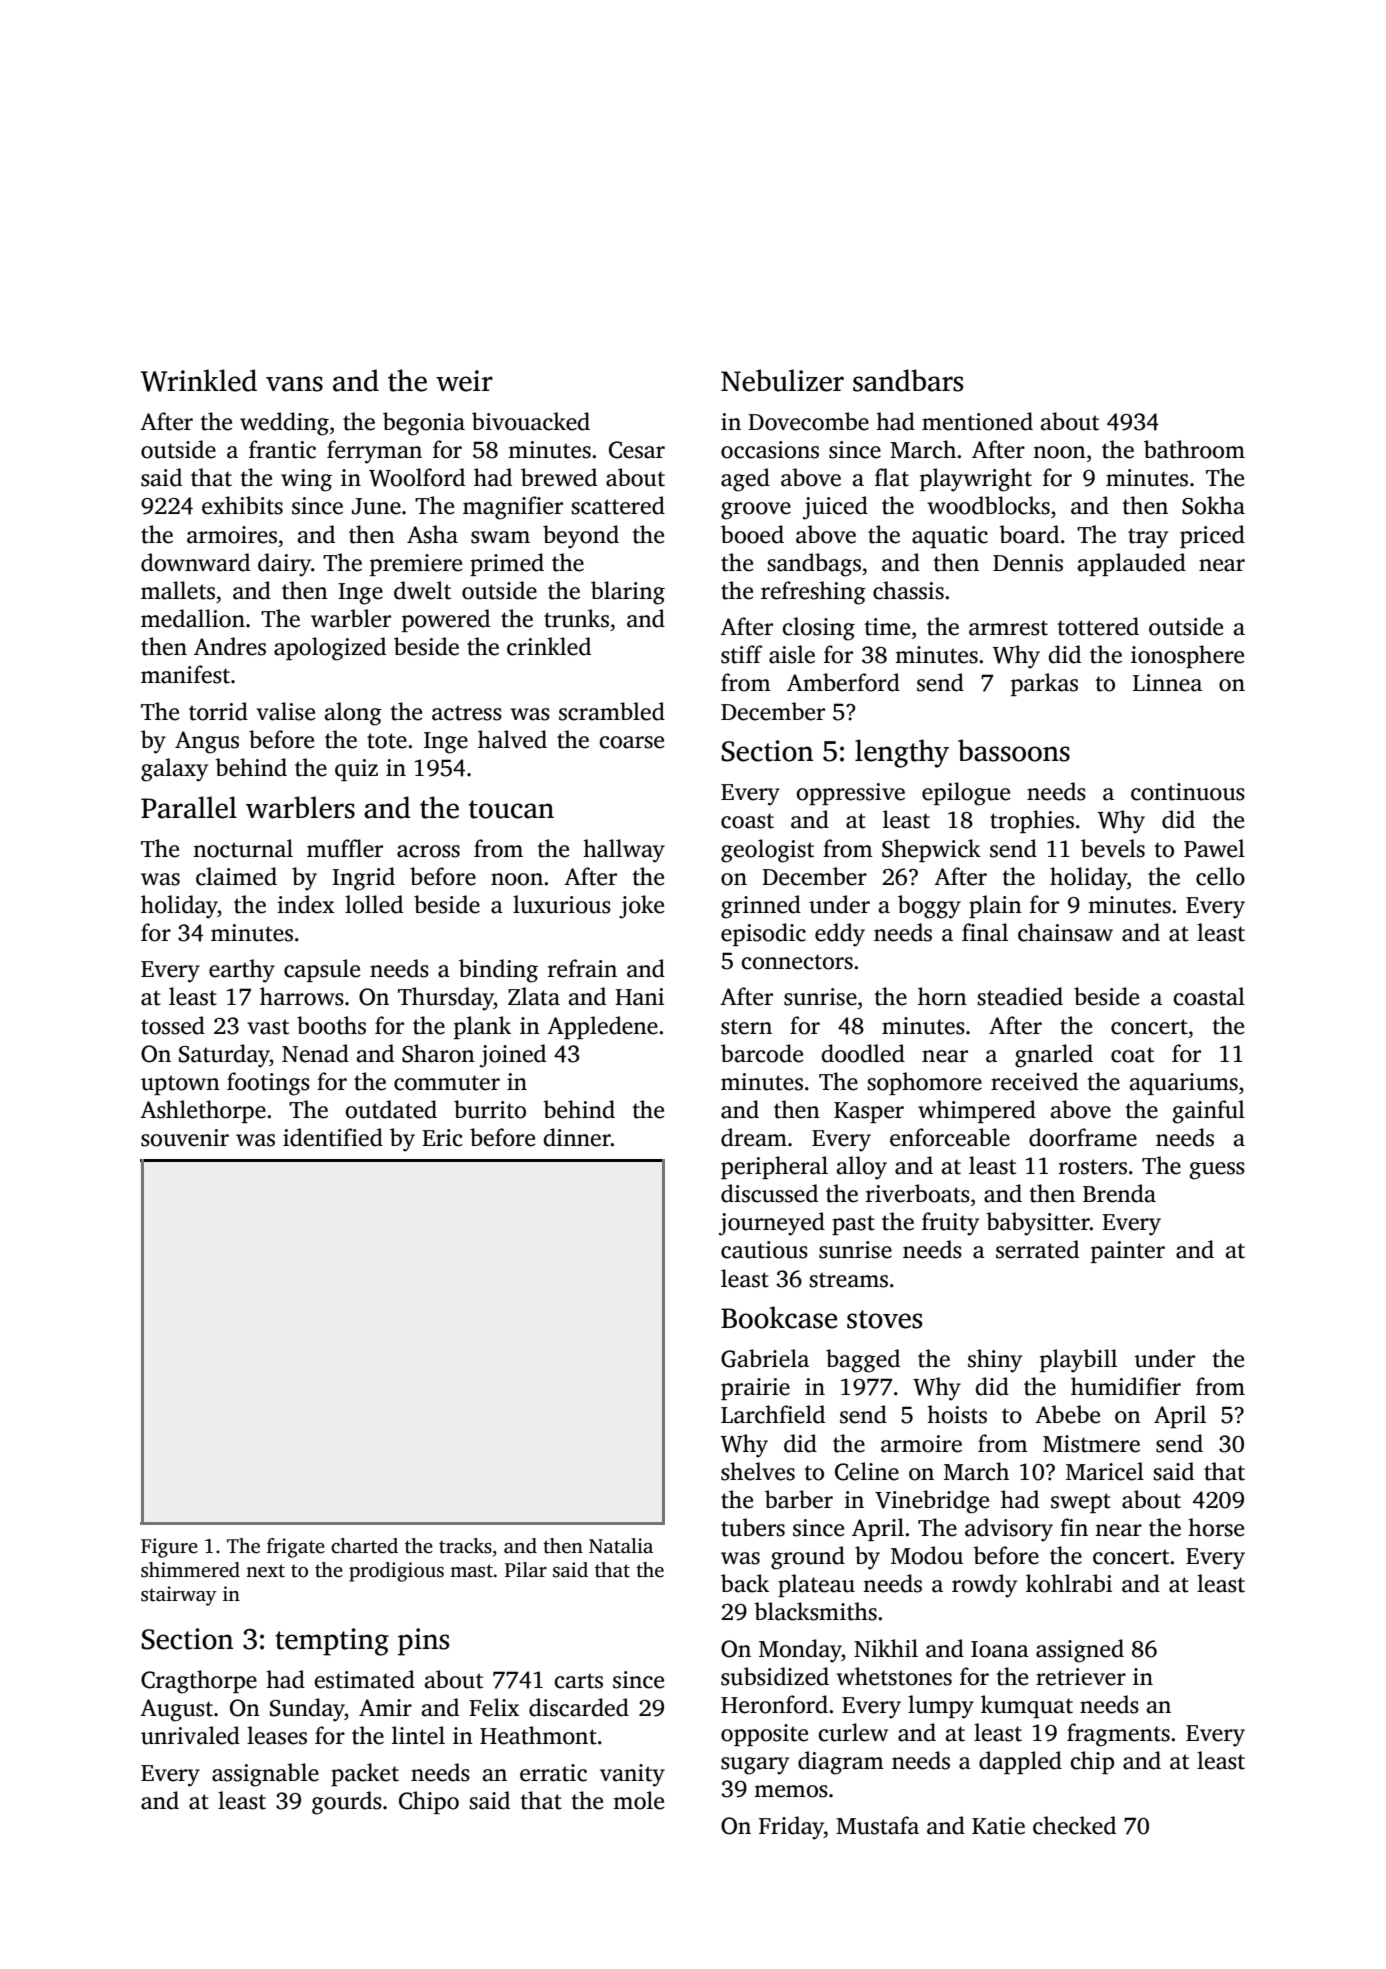 This screenshot has height=1969, width=1386. What do you see at coordinates (1220, 876) in the screenshot?
I see `cello` at bounding box center [1220, 876].
